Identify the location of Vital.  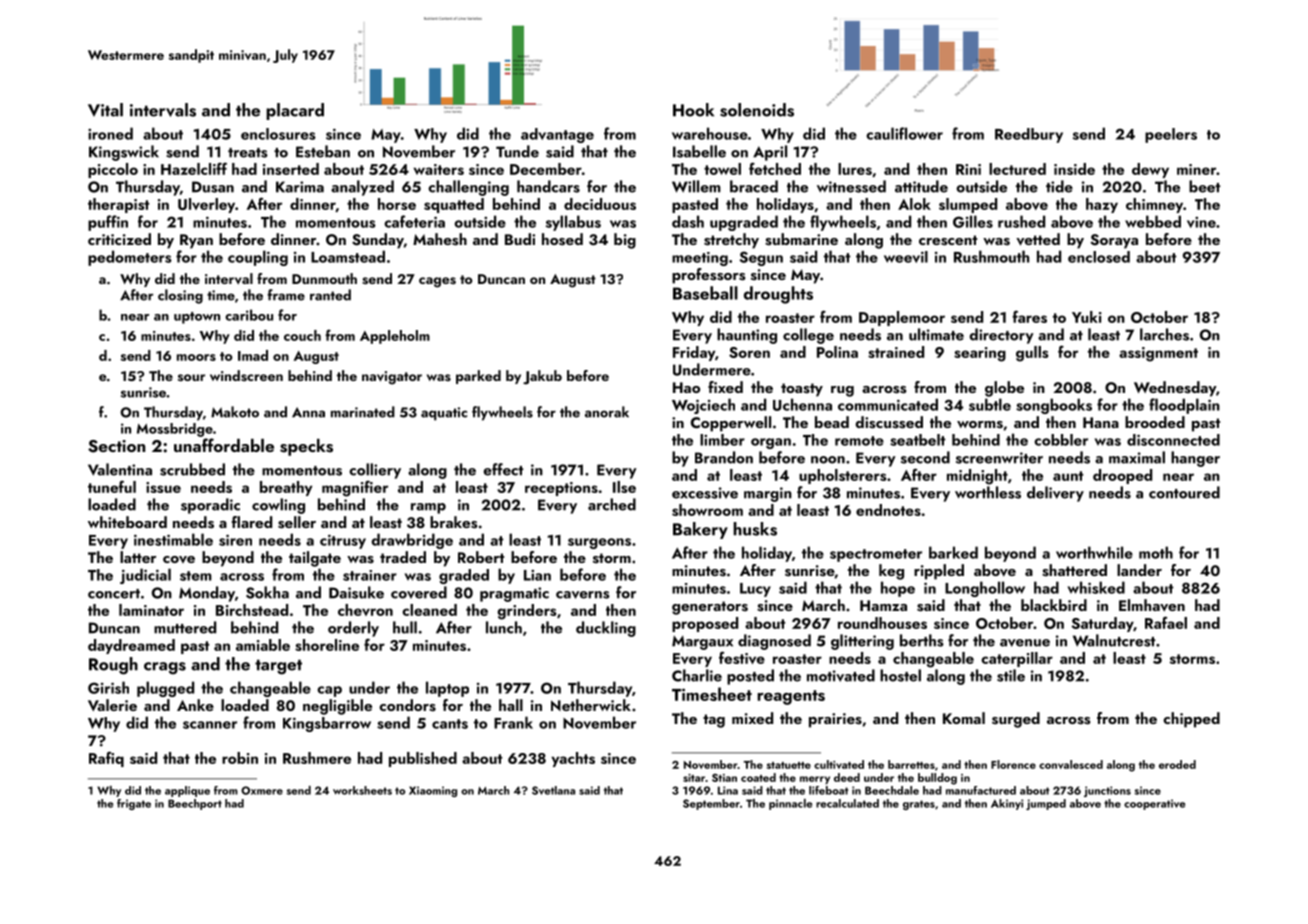
(105, 110).
